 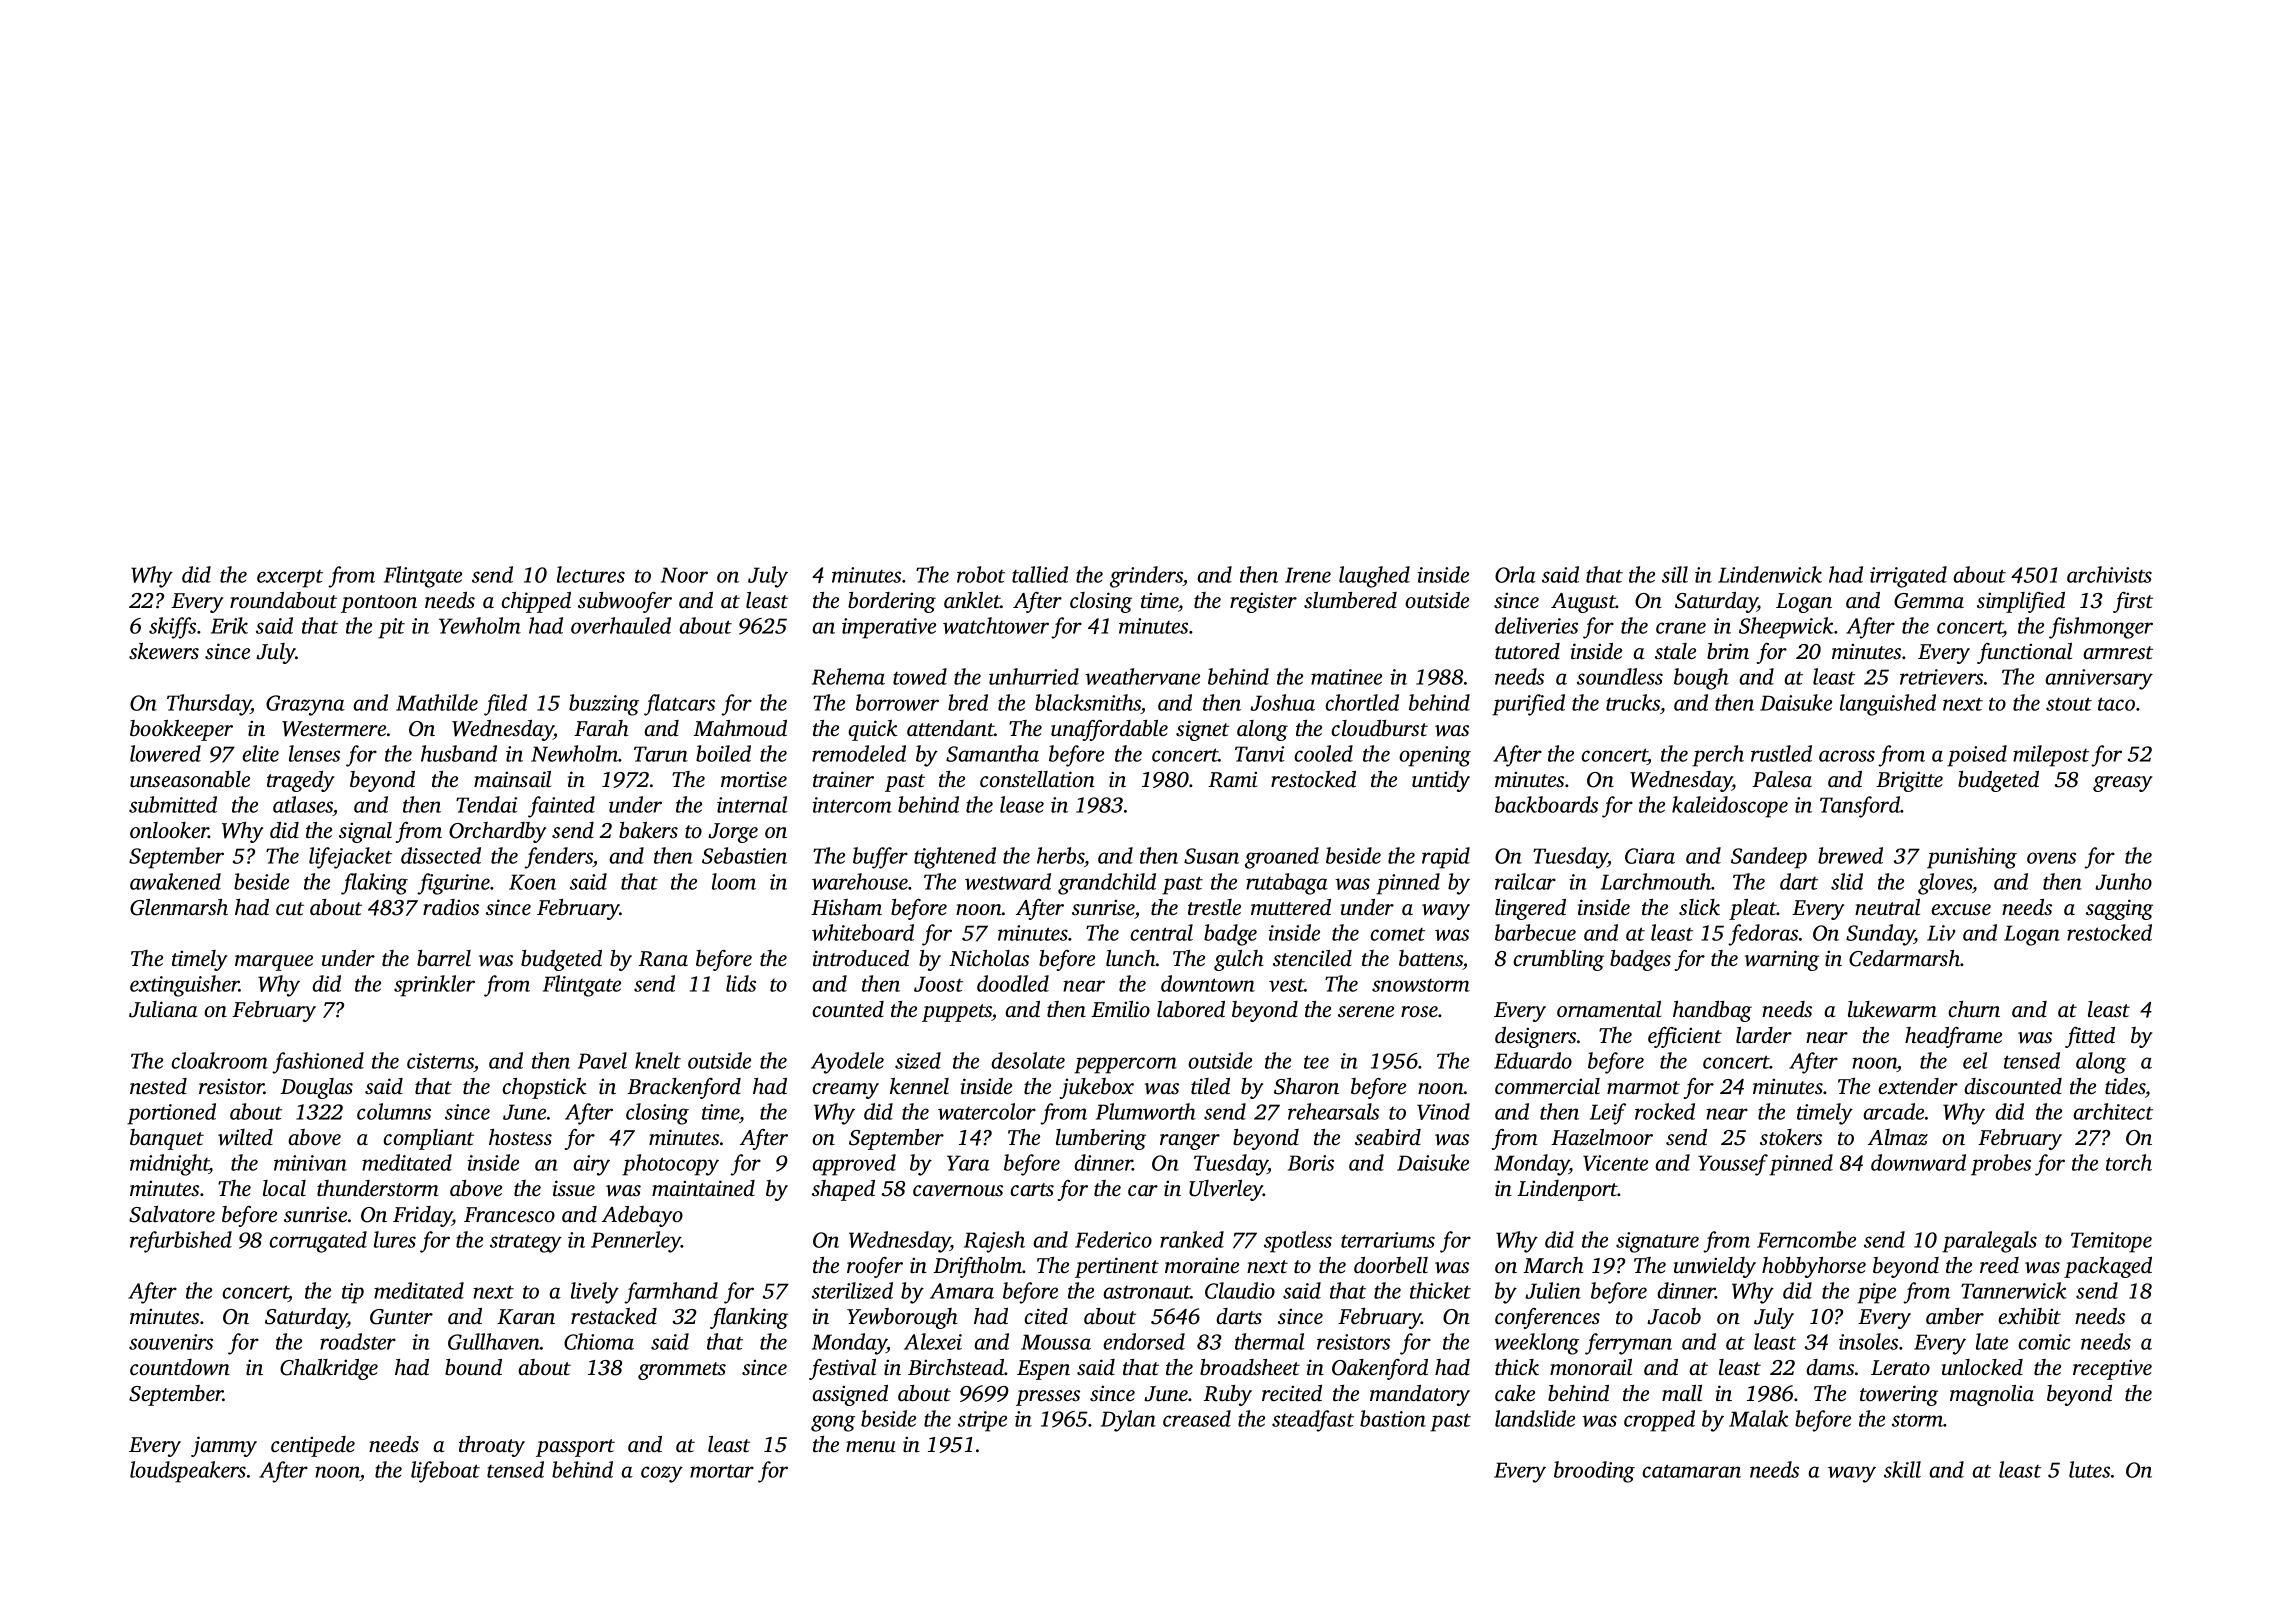 I want to click on sprinkler, so click(x=434, y=986).
